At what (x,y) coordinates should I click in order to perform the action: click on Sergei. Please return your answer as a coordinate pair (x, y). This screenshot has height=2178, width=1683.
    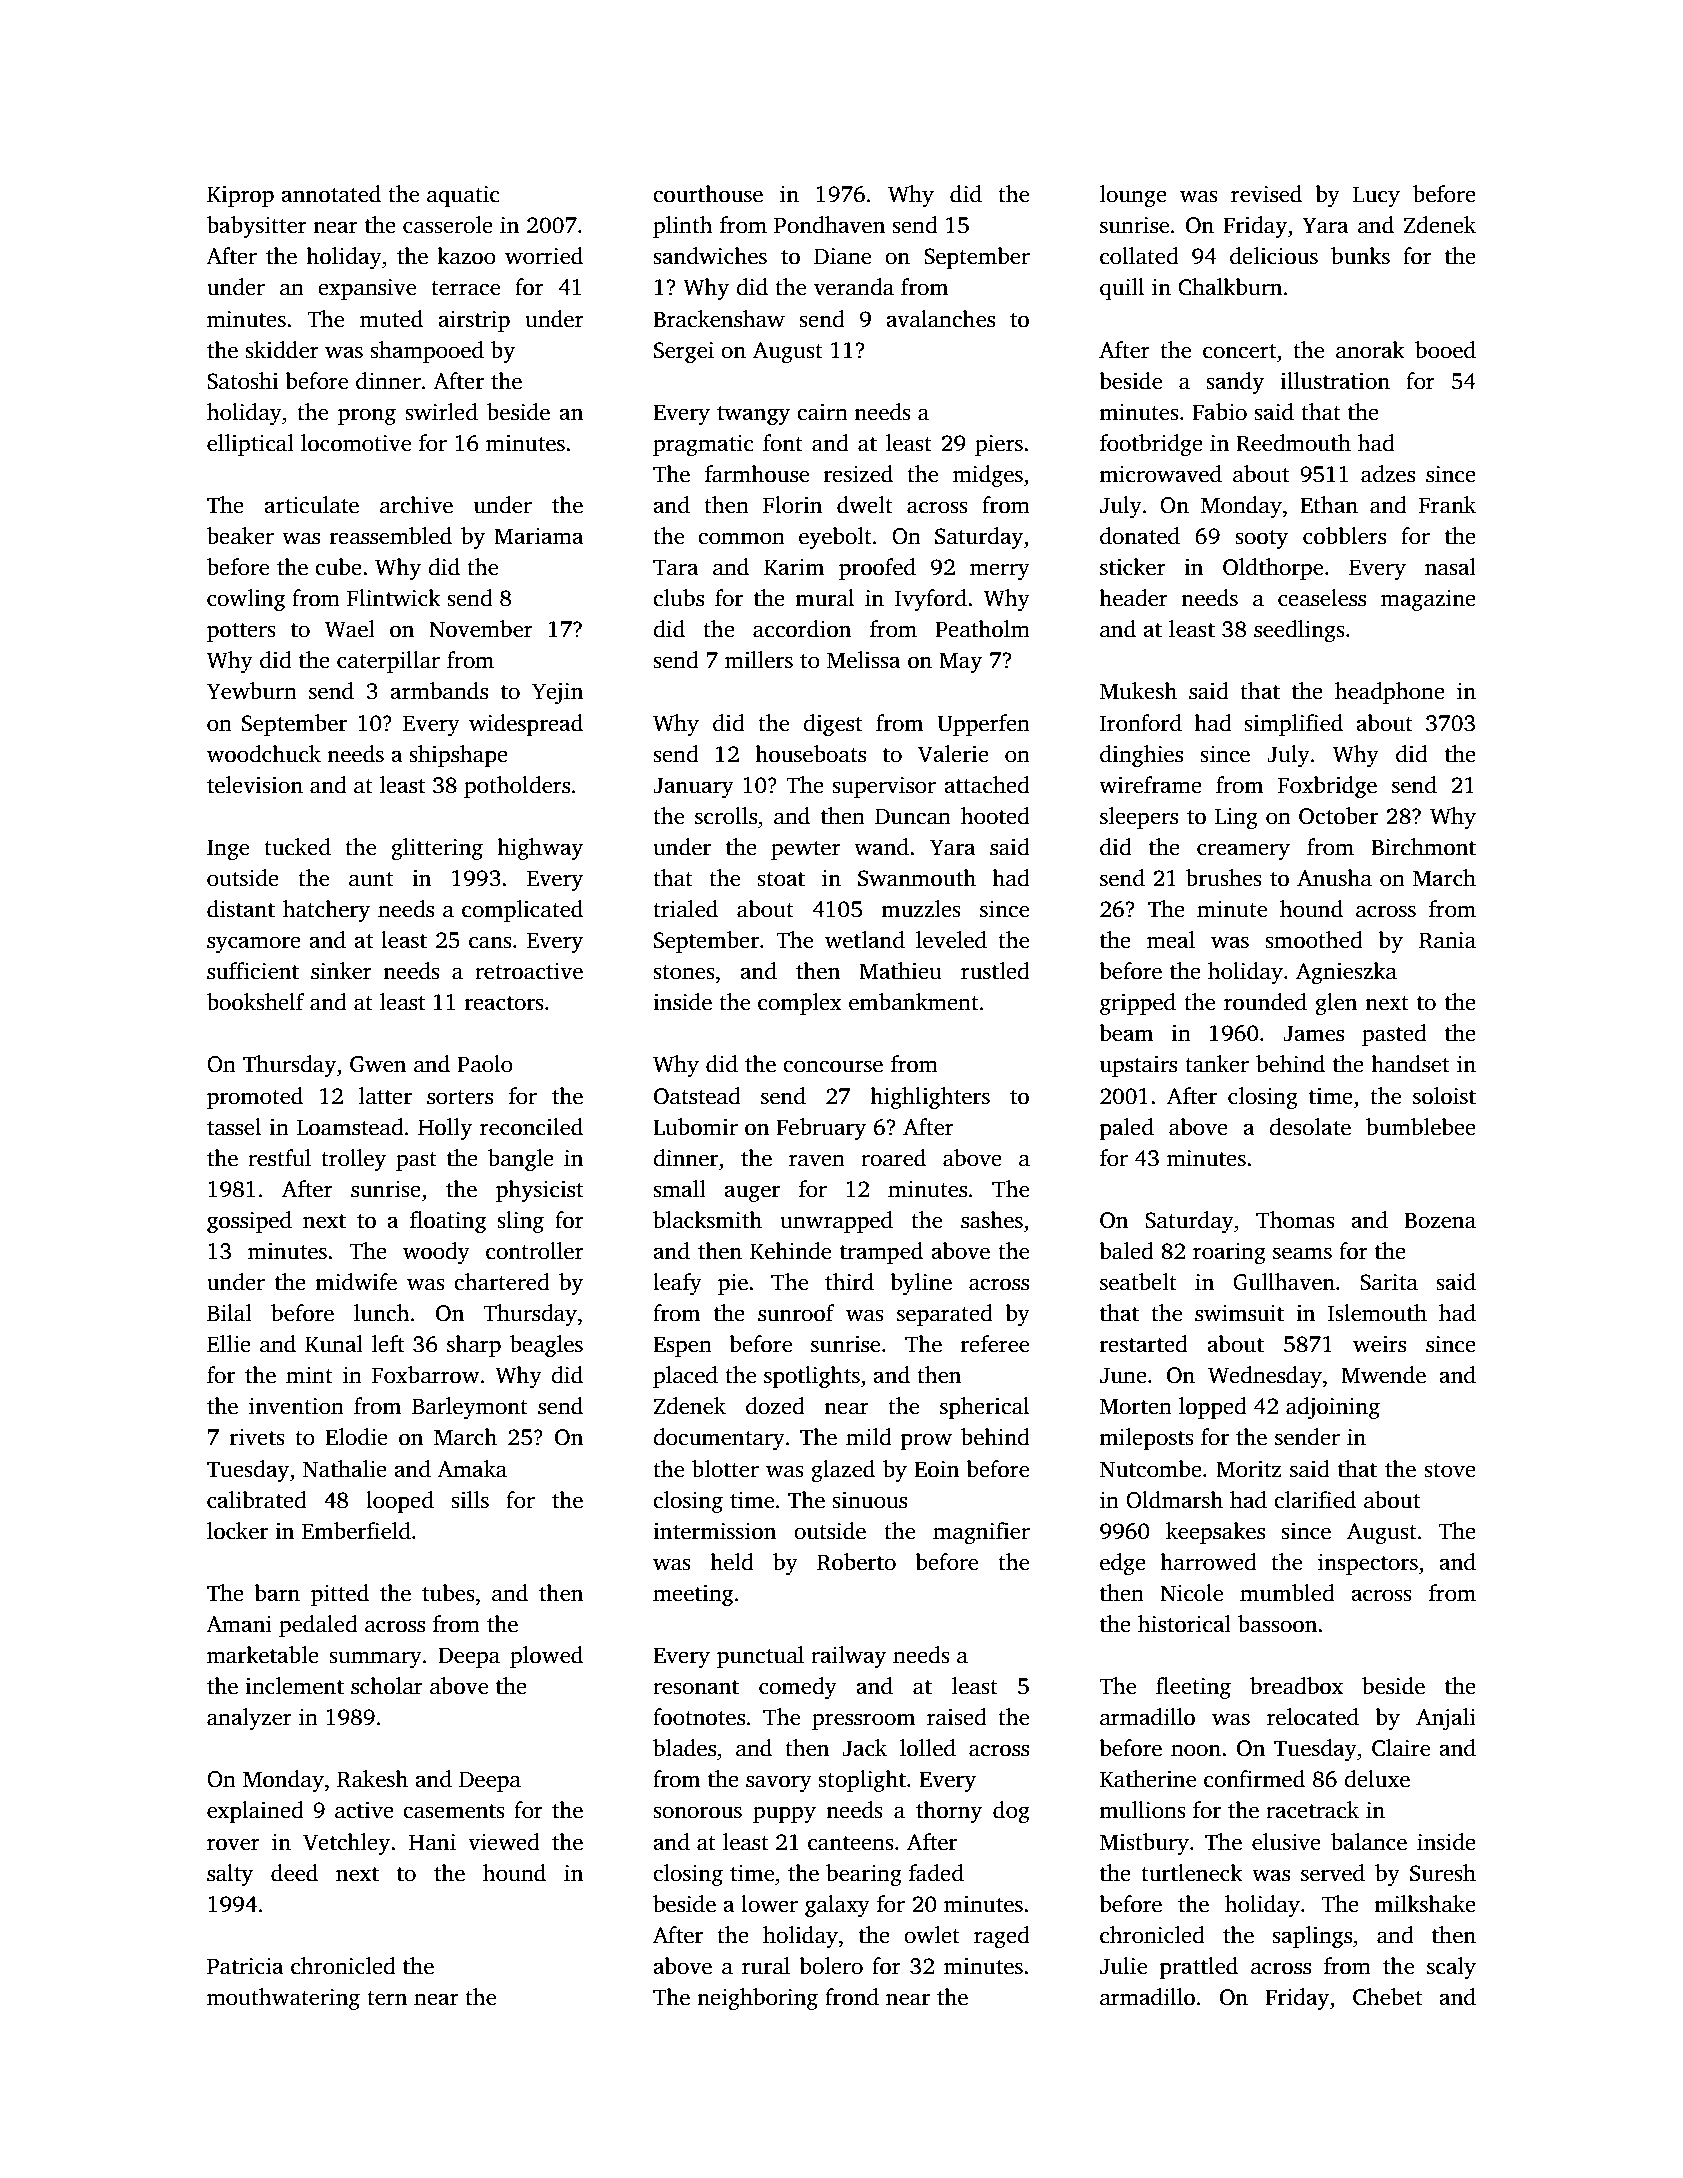
    Looking at the image, I should click on (684, 352).
